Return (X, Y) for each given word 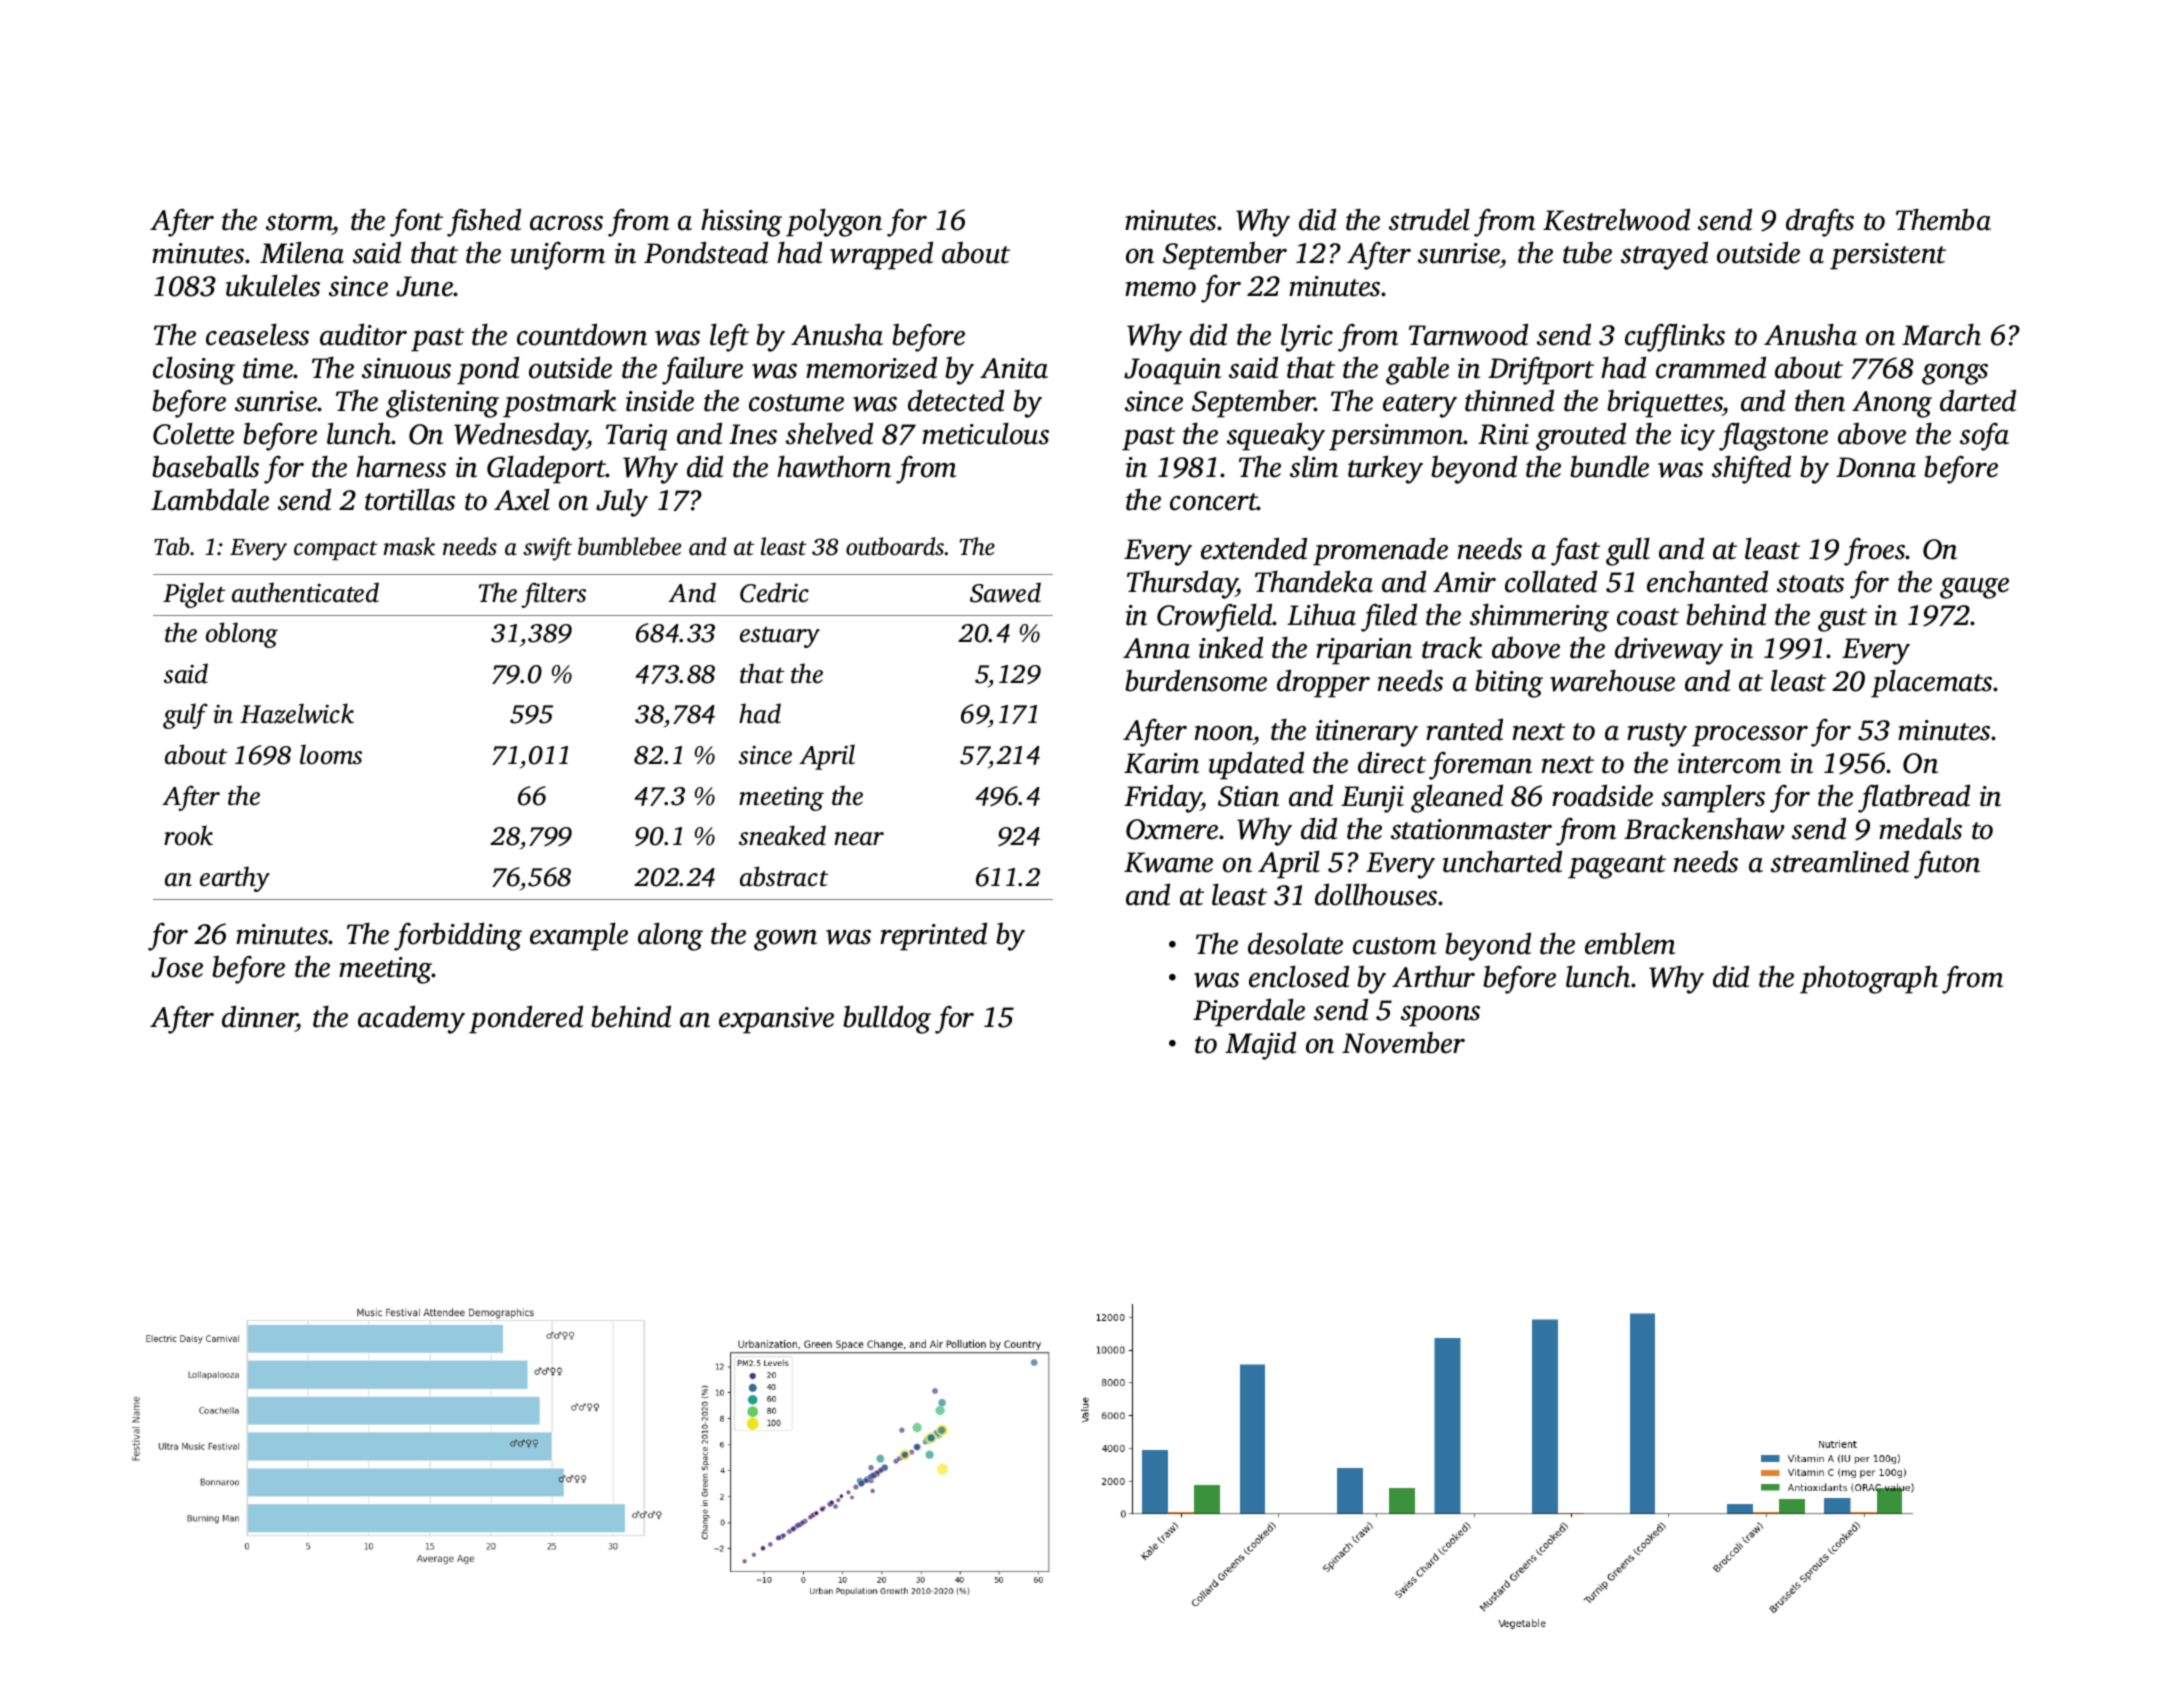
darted (1978, 400)
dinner (259, 1016)
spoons (1440, 1016)
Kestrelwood (1616, 219)
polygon (834, 222)
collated (1551, 581)
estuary (780, 637)
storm (299, 223)
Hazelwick (297, 713)
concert (1214, 502)
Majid (1260, 1045)
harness (401, 466)
